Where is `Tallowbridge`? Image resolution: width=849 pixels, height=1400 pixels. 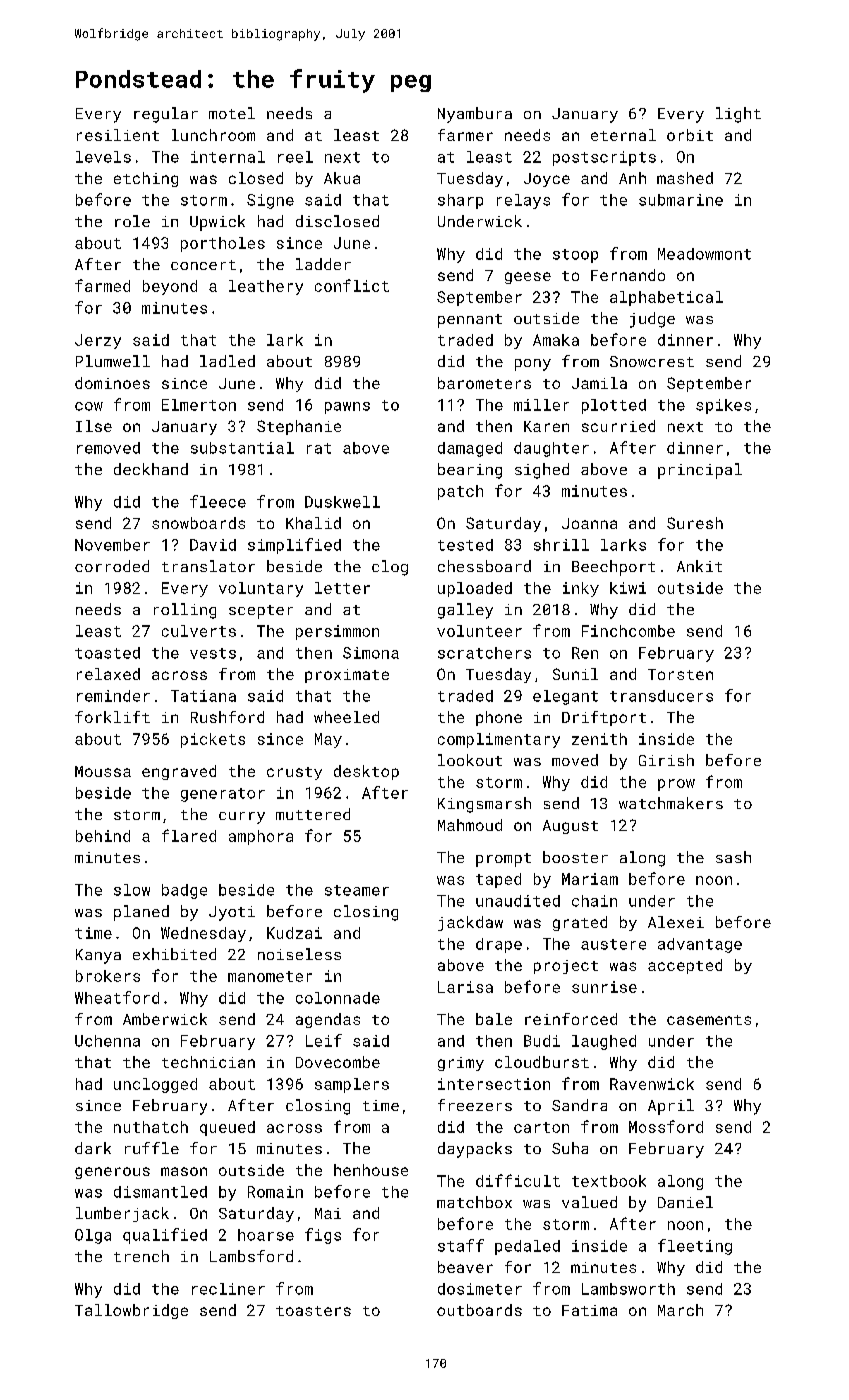 Tallowbridge is located at coordinates (131, 1311).
